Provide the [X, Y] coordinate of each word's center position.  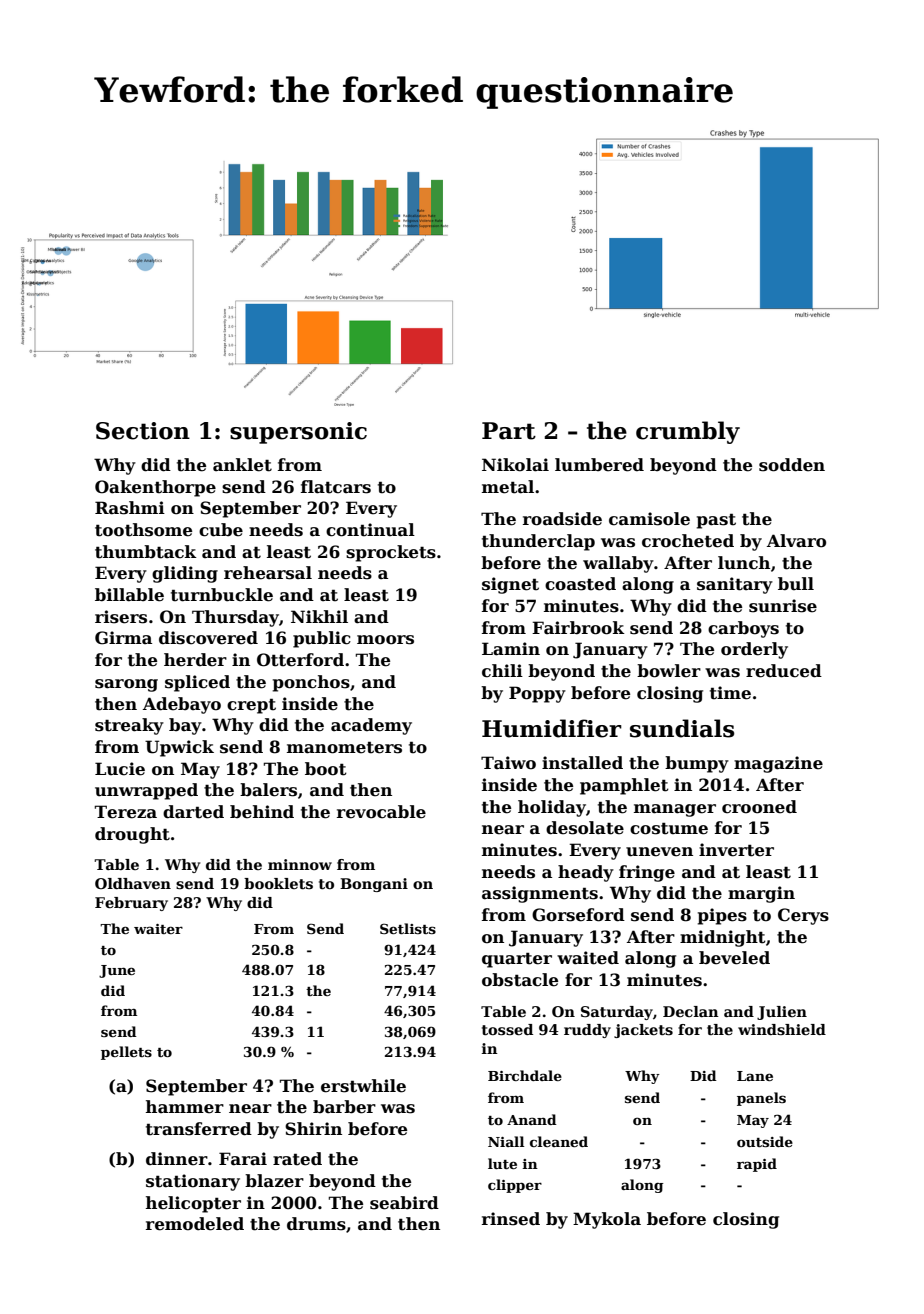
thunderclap [538, 542]
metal [508, 487]
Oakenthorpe [155, 488]
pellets [126, 1053]
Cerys [803, 916]
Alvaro [796, 541]
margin [761, 894]
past [716, 521]
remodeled [195, 1224]
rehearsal [268, 573]
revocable [381, 812]
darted [193, 812]
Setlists [408, 928]
